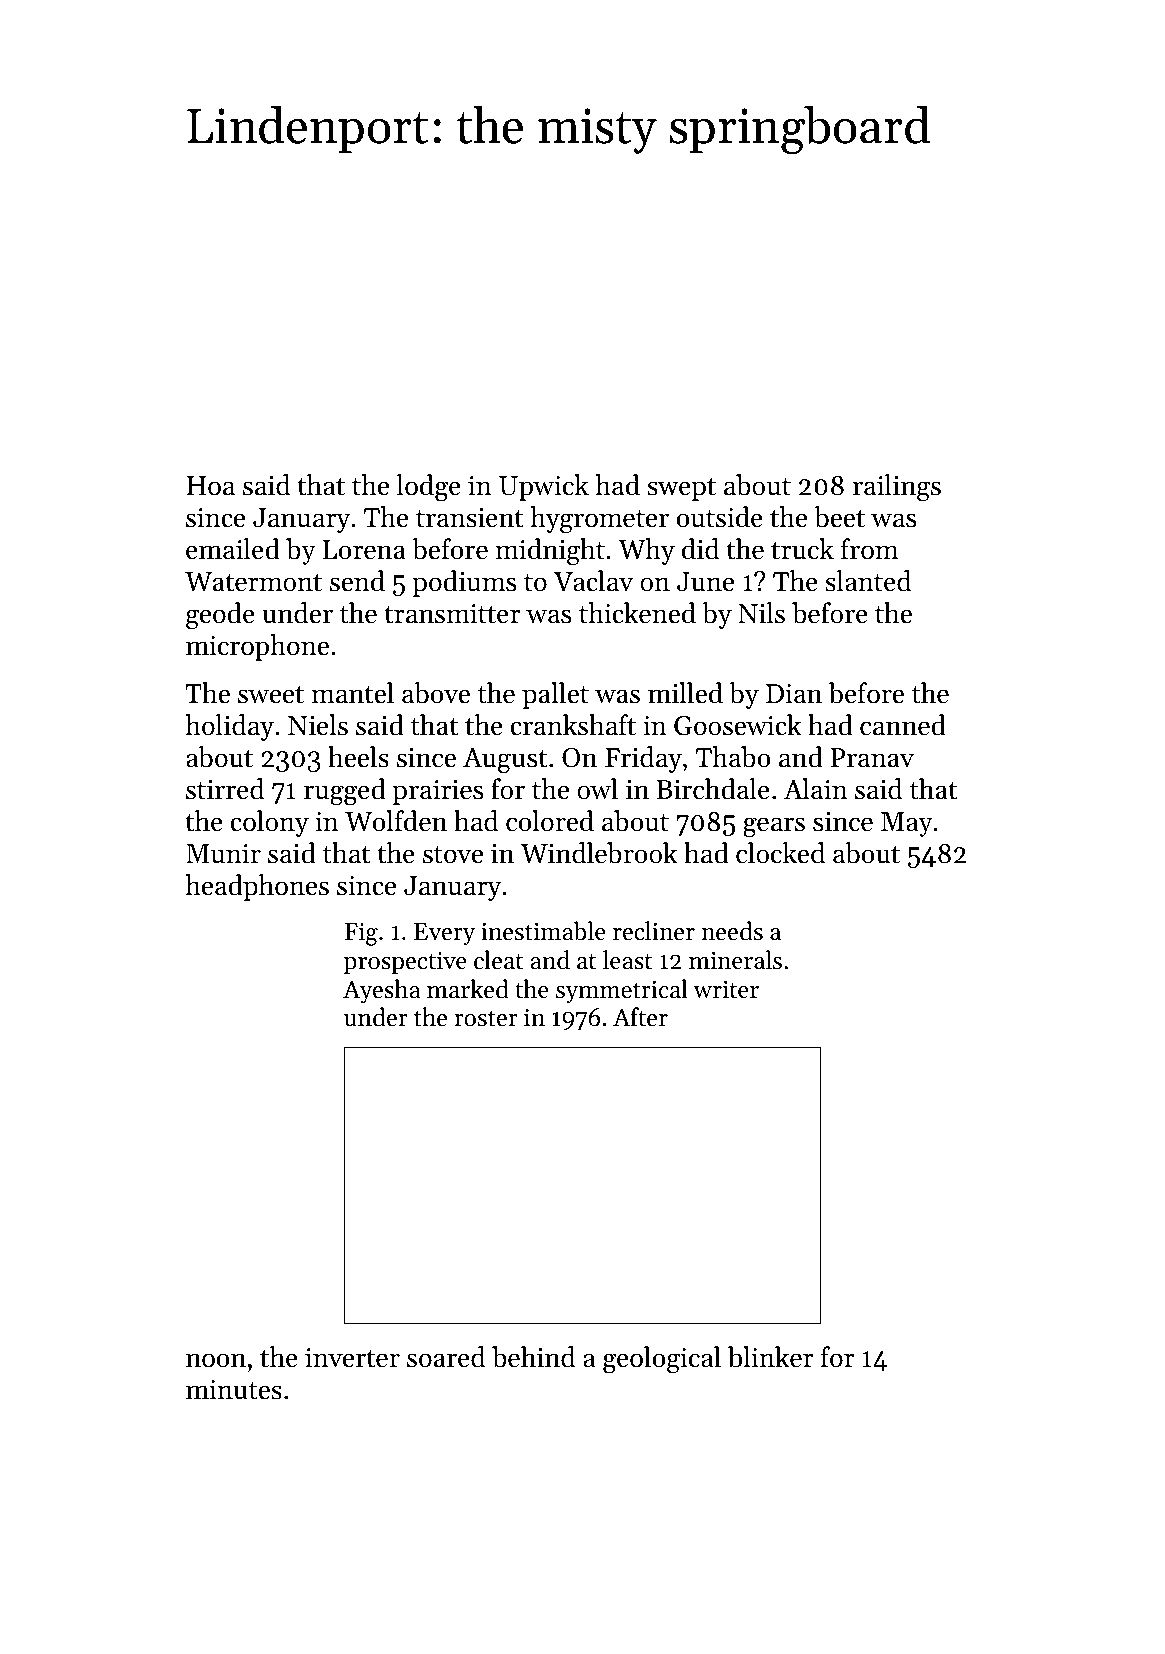  What do you see at coordinates (735, 960) in the document?
I see `minerals` at bounding box center [735, 960].
